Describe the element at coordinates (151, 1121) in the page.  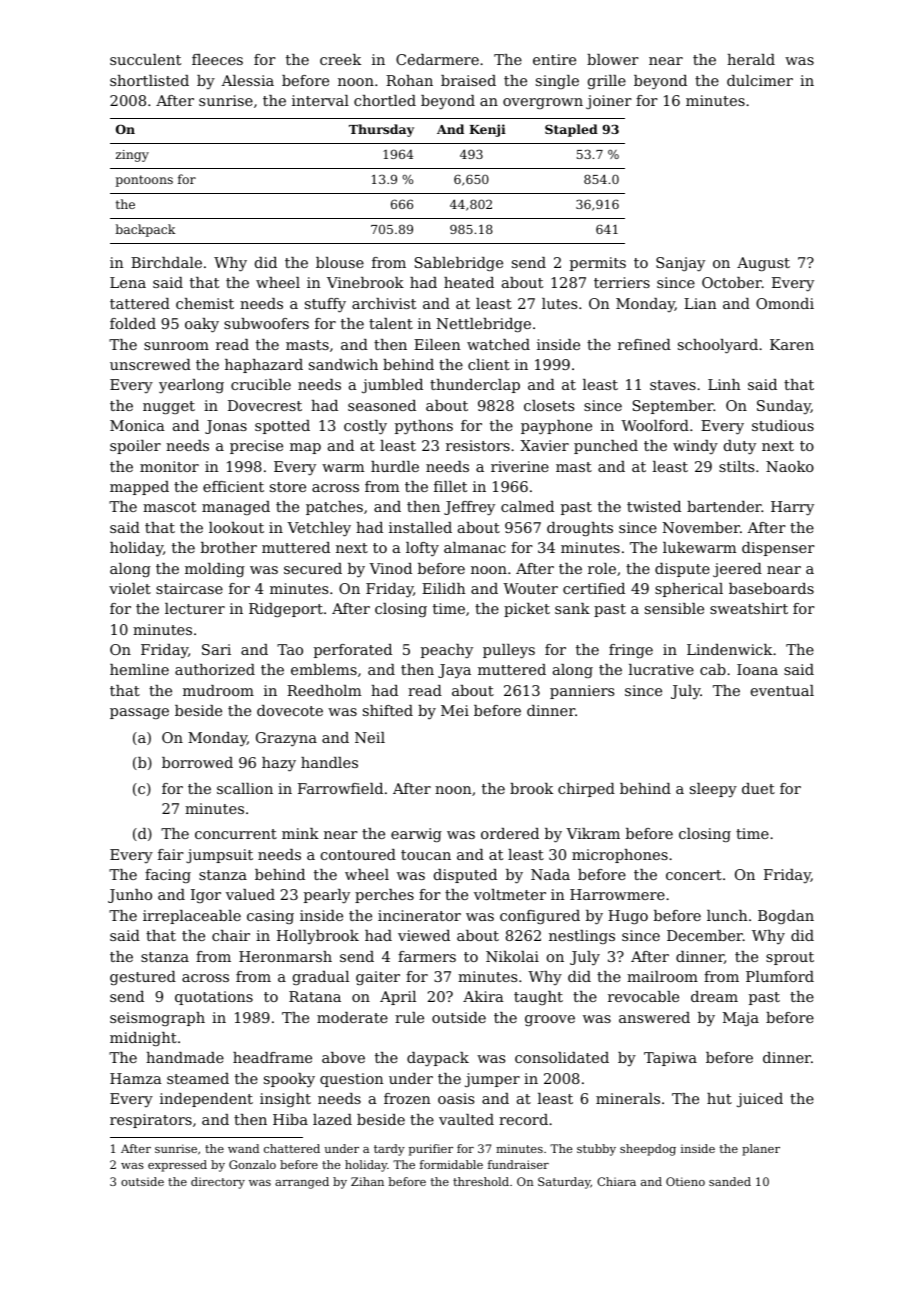
I see `respirators` at that location.
